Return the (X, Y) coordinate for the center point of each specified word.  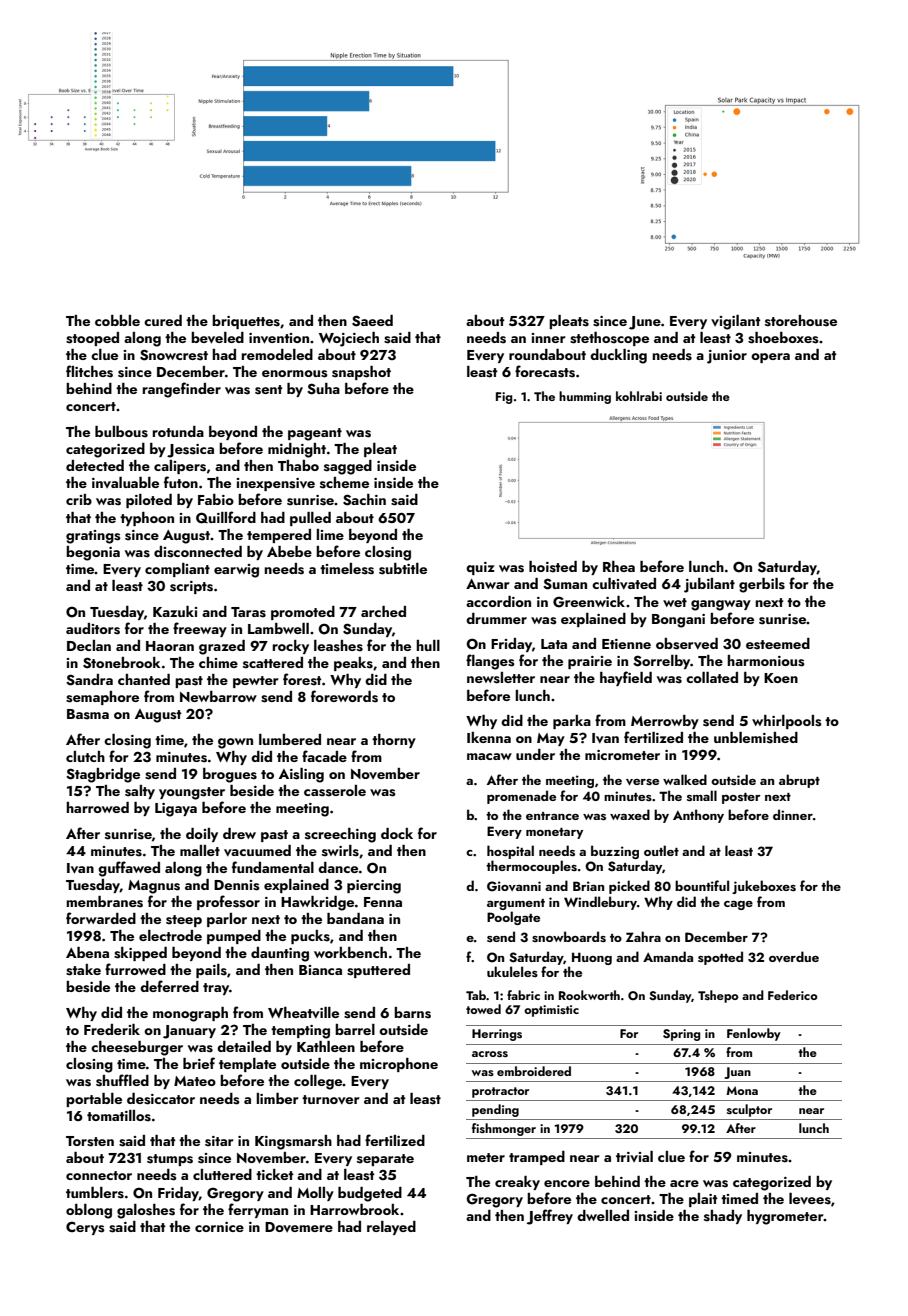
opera (770, 358)
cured (163, 320)
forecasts (545, 371)
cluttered (222, 1174)
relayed (391, 1228)
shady (723, 1217)
